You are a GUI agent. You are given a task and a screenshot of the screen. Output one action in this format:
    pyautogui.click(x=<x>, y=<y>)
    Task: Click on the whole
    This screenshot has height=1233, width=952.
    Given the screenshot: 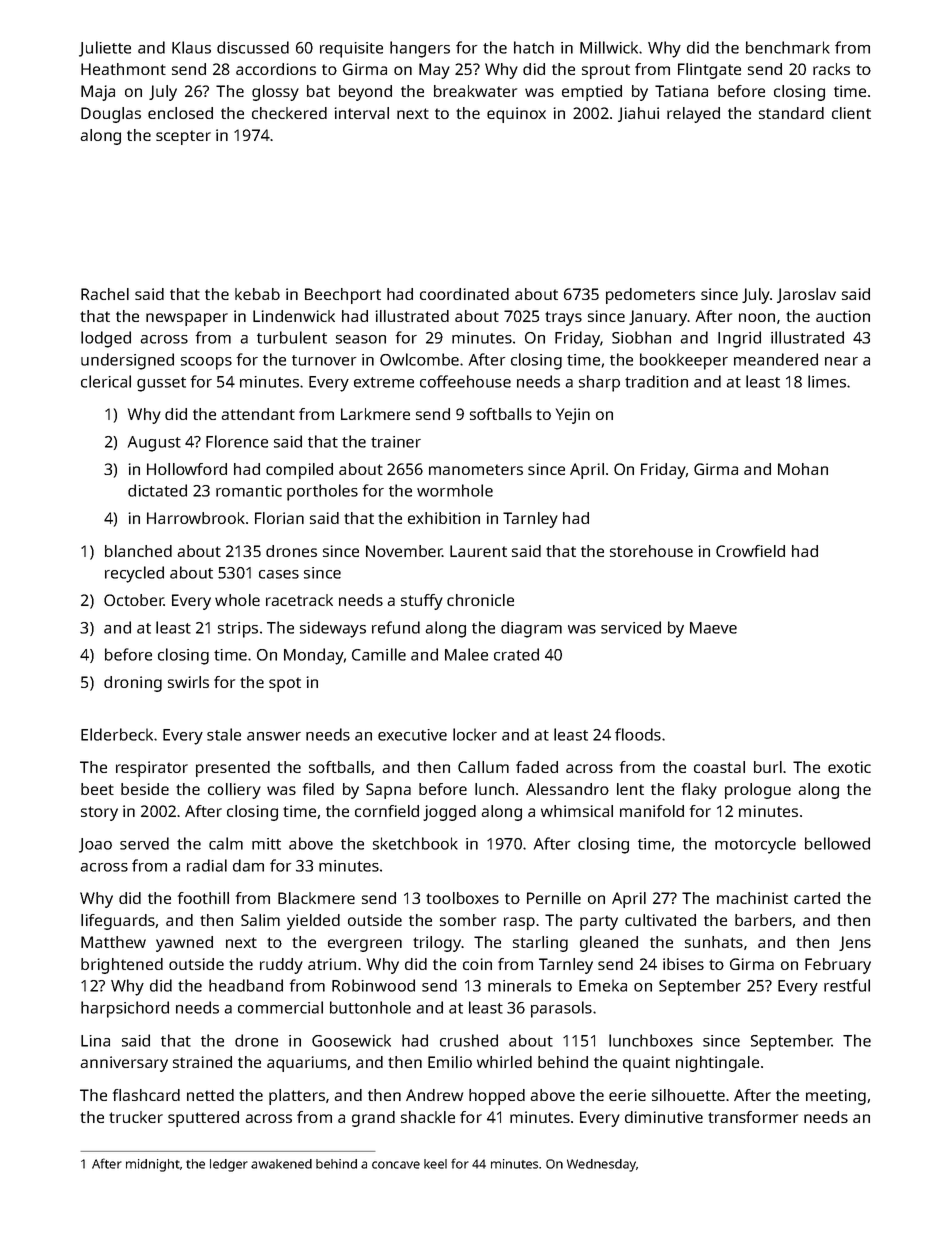 What is the action you would take?
    pyautogui.click(x=237, y=600)
